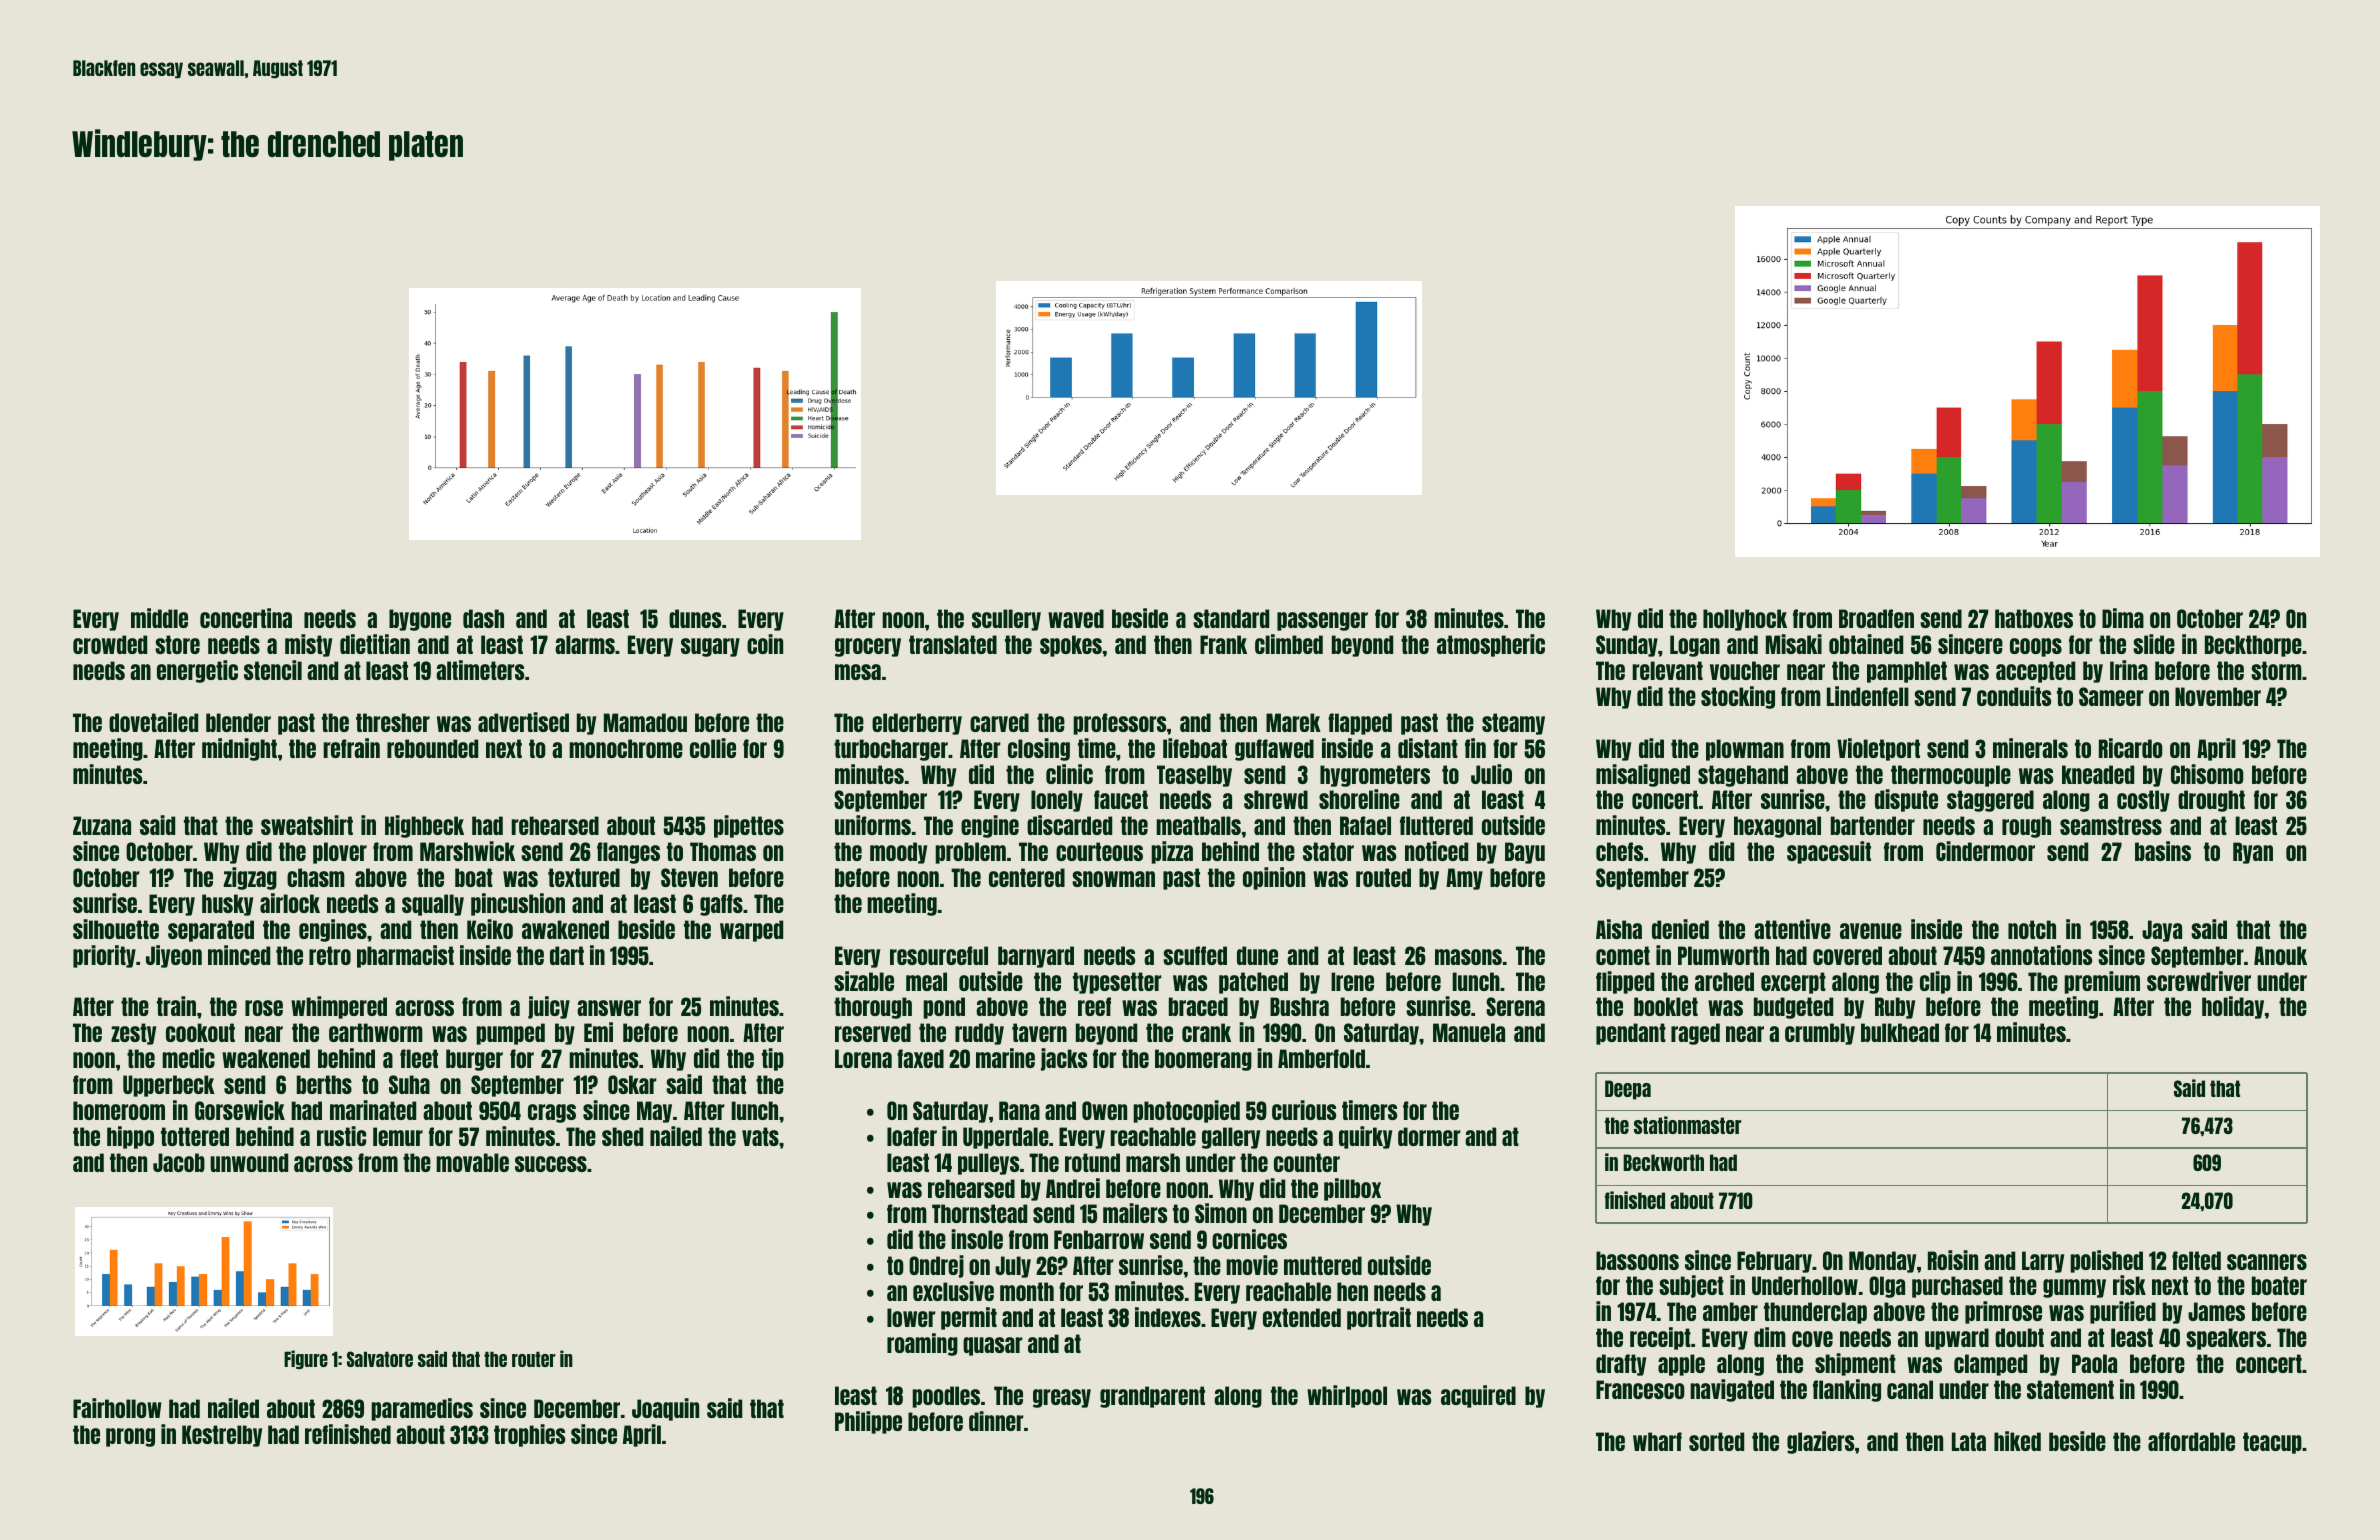 This screenshot has width=2380, height=1540. I want to click on Figure, so click(306, 1359).
